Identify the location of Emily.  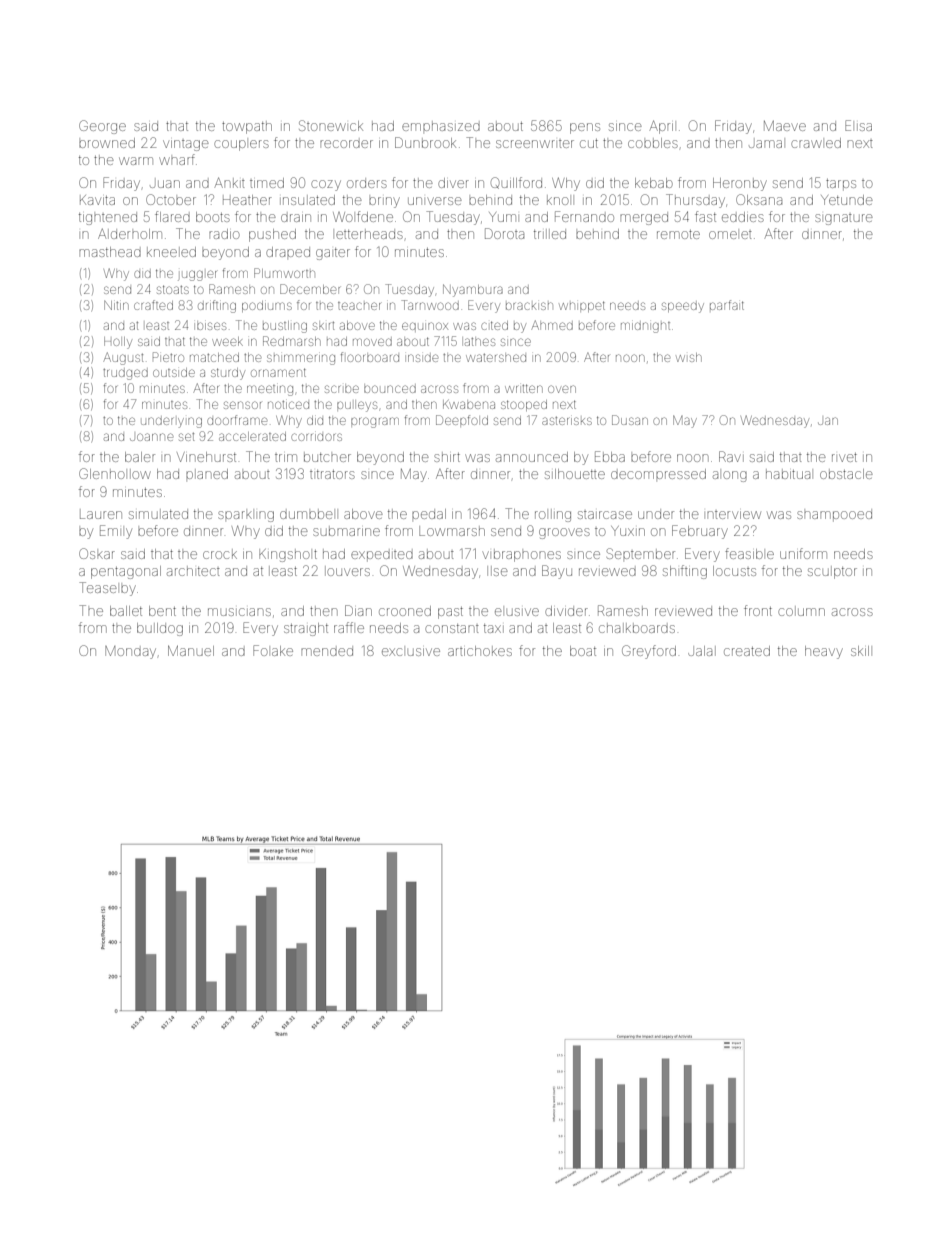
(116, 532).
